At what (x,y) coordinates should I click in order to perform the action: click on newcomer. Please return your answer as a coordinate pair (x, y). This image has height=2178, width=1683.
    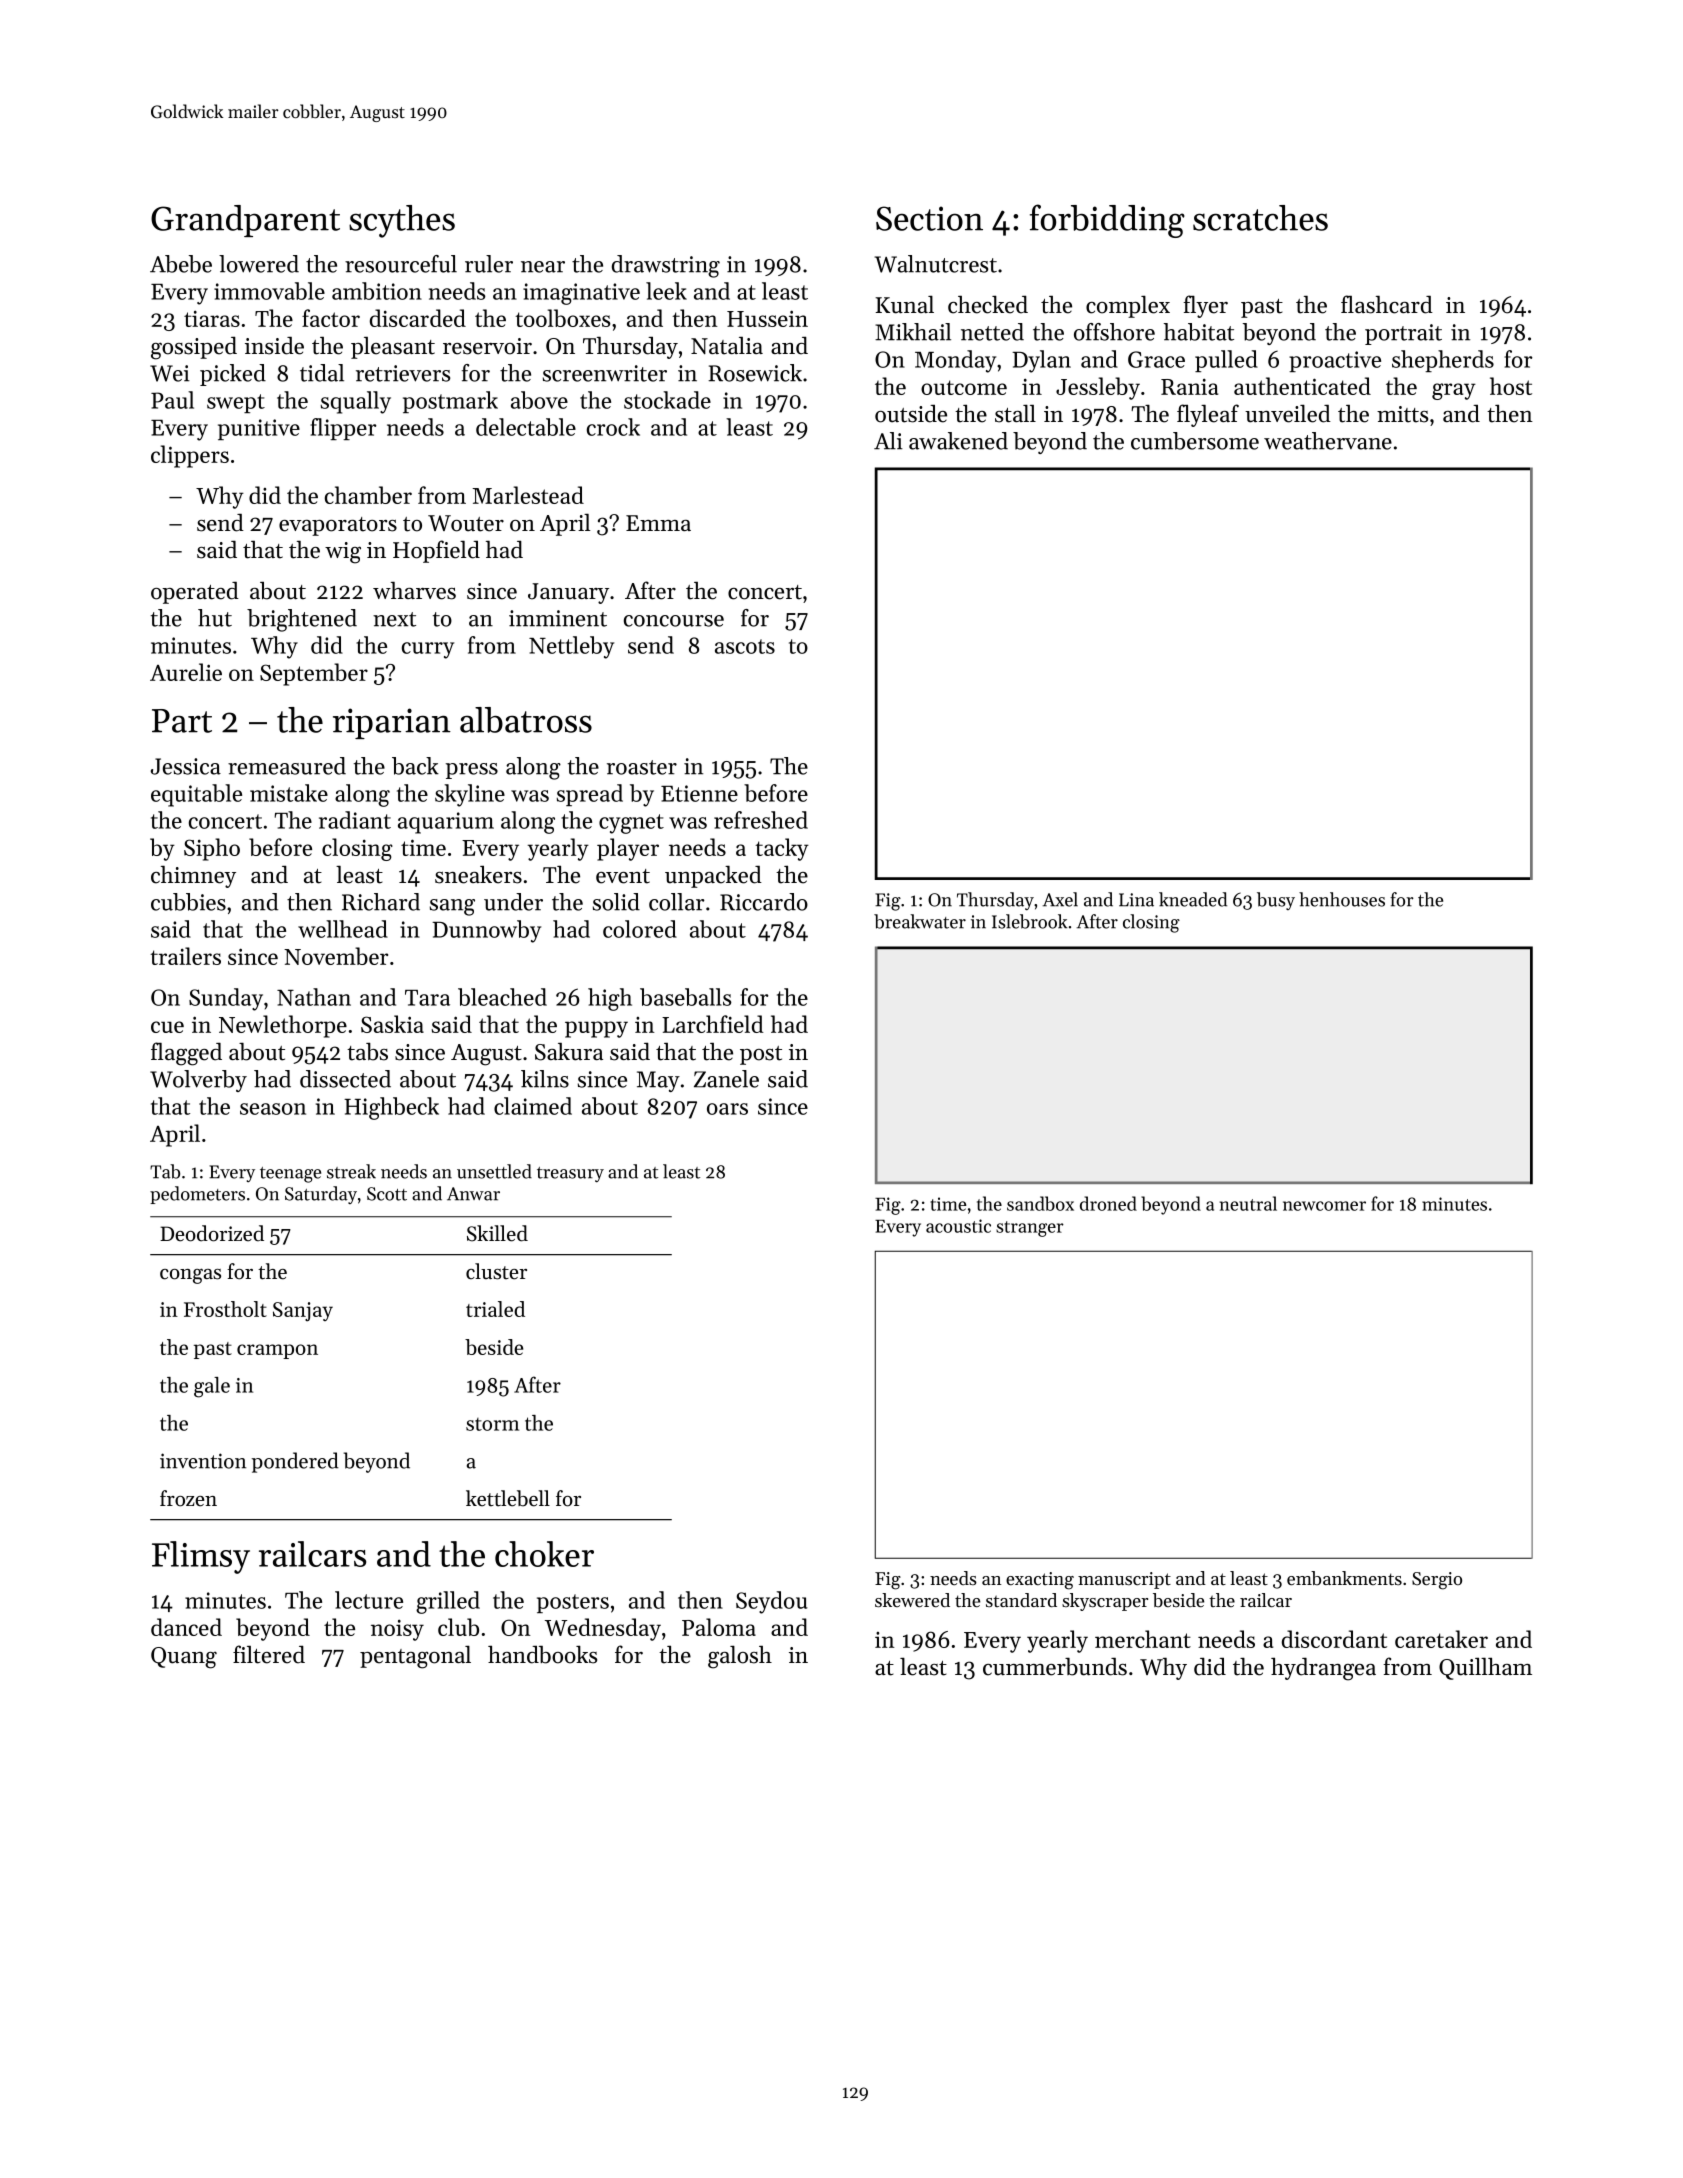
    Looking at the image, I should click on (1324, 1206).
